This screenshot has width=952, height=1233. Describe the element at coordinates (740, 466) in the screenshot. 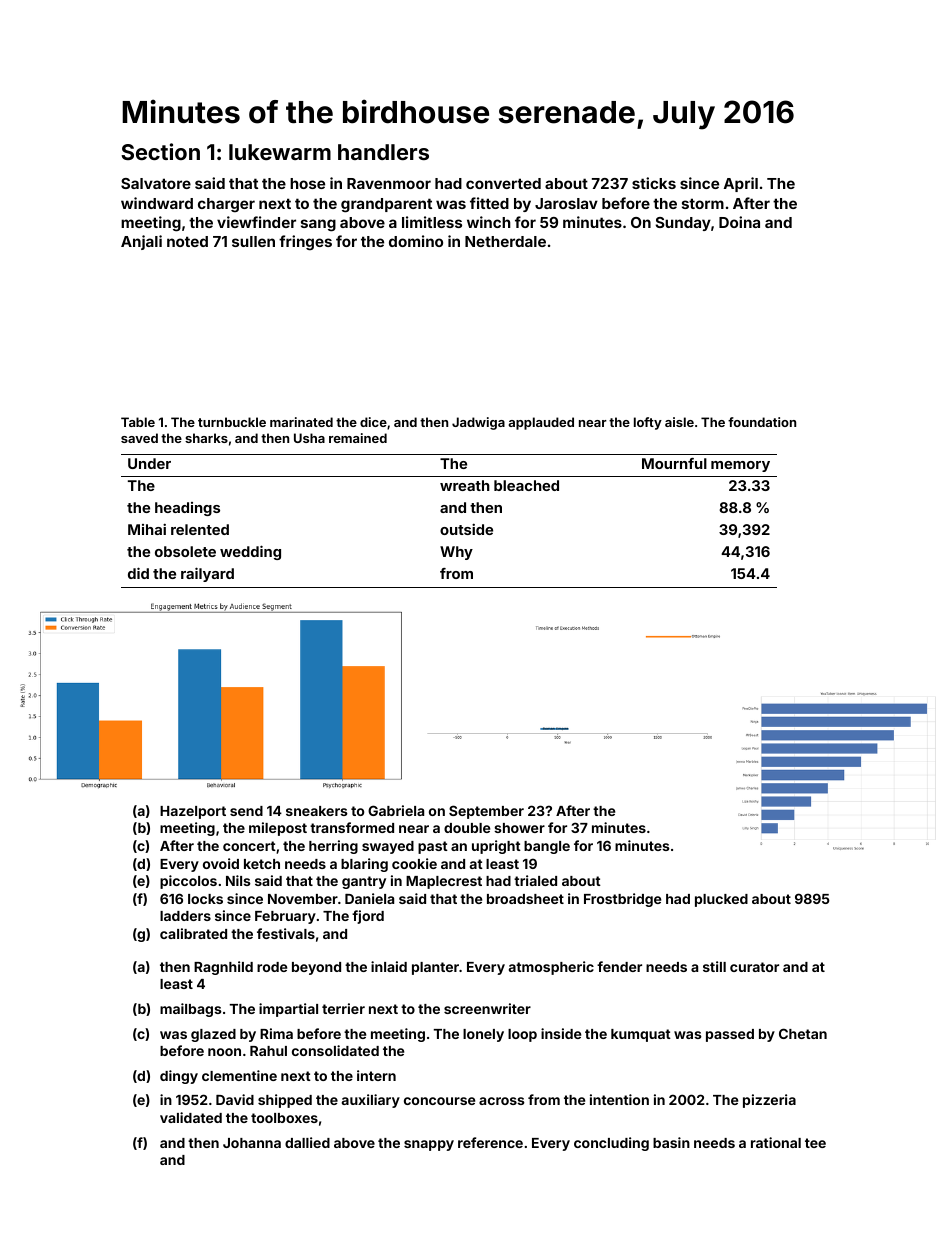

I see `memory` at that location.
